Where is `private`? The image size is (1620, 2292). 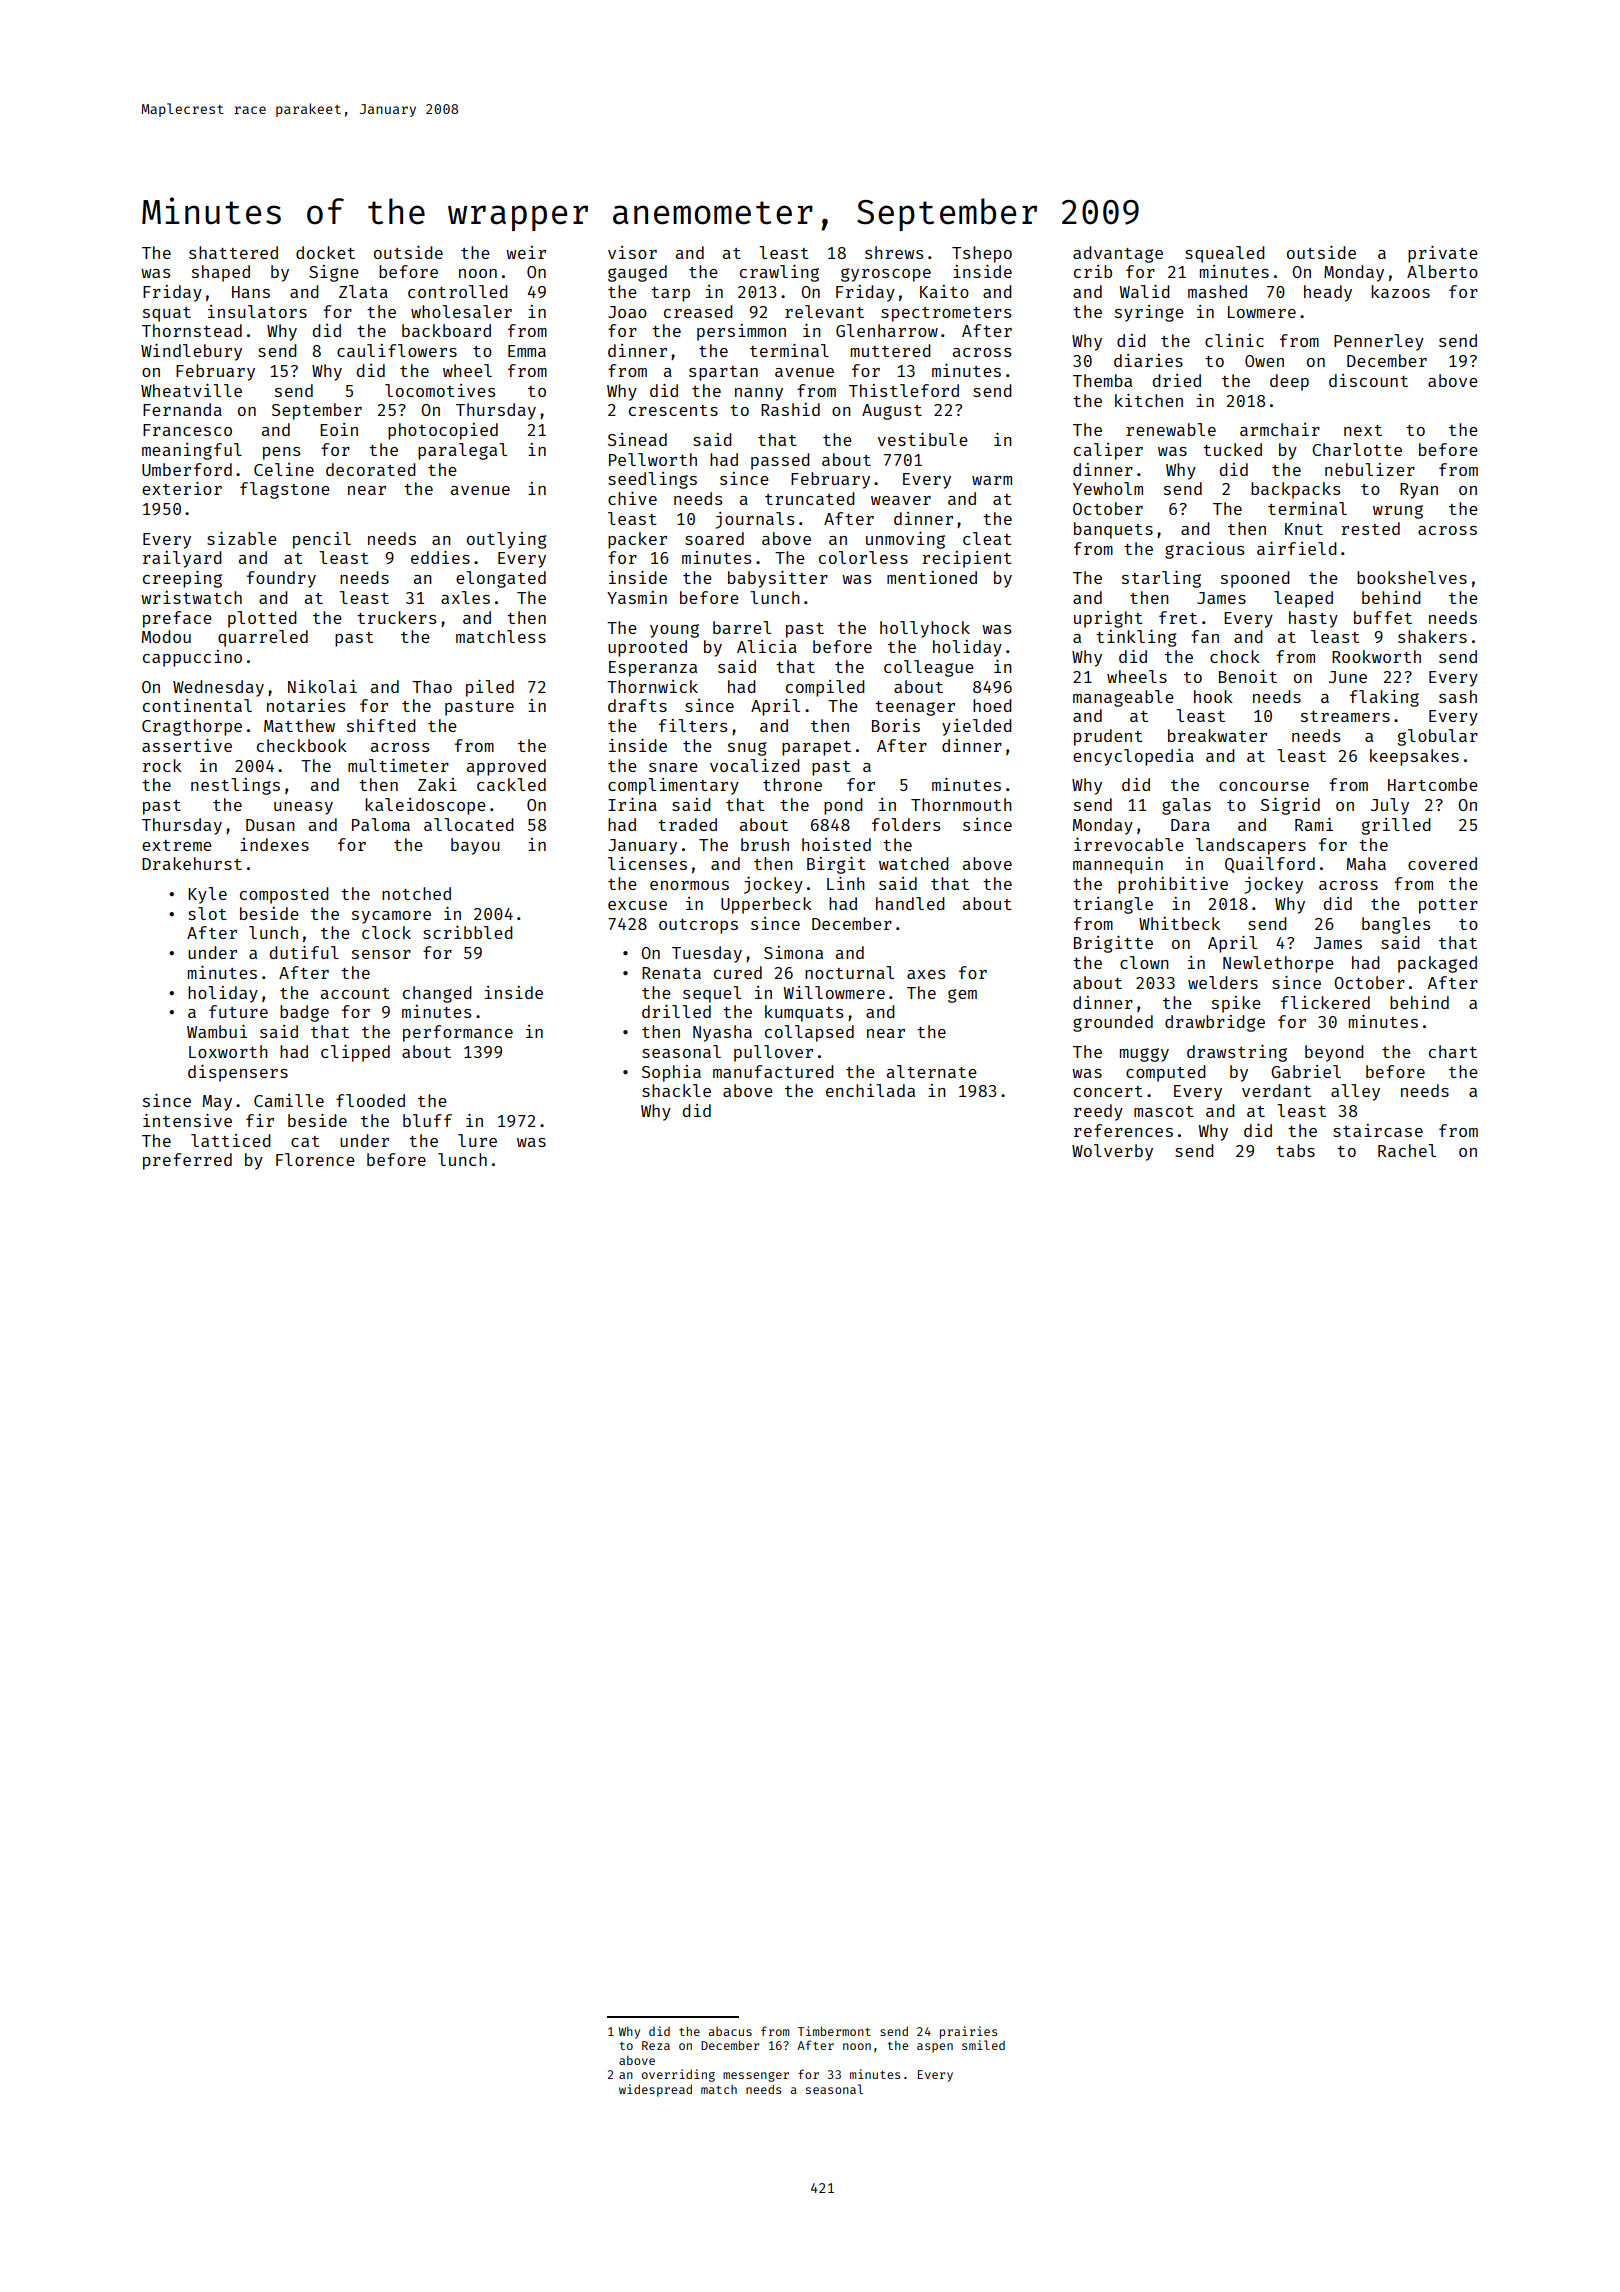
private is located at coordinates (1443, 254).
